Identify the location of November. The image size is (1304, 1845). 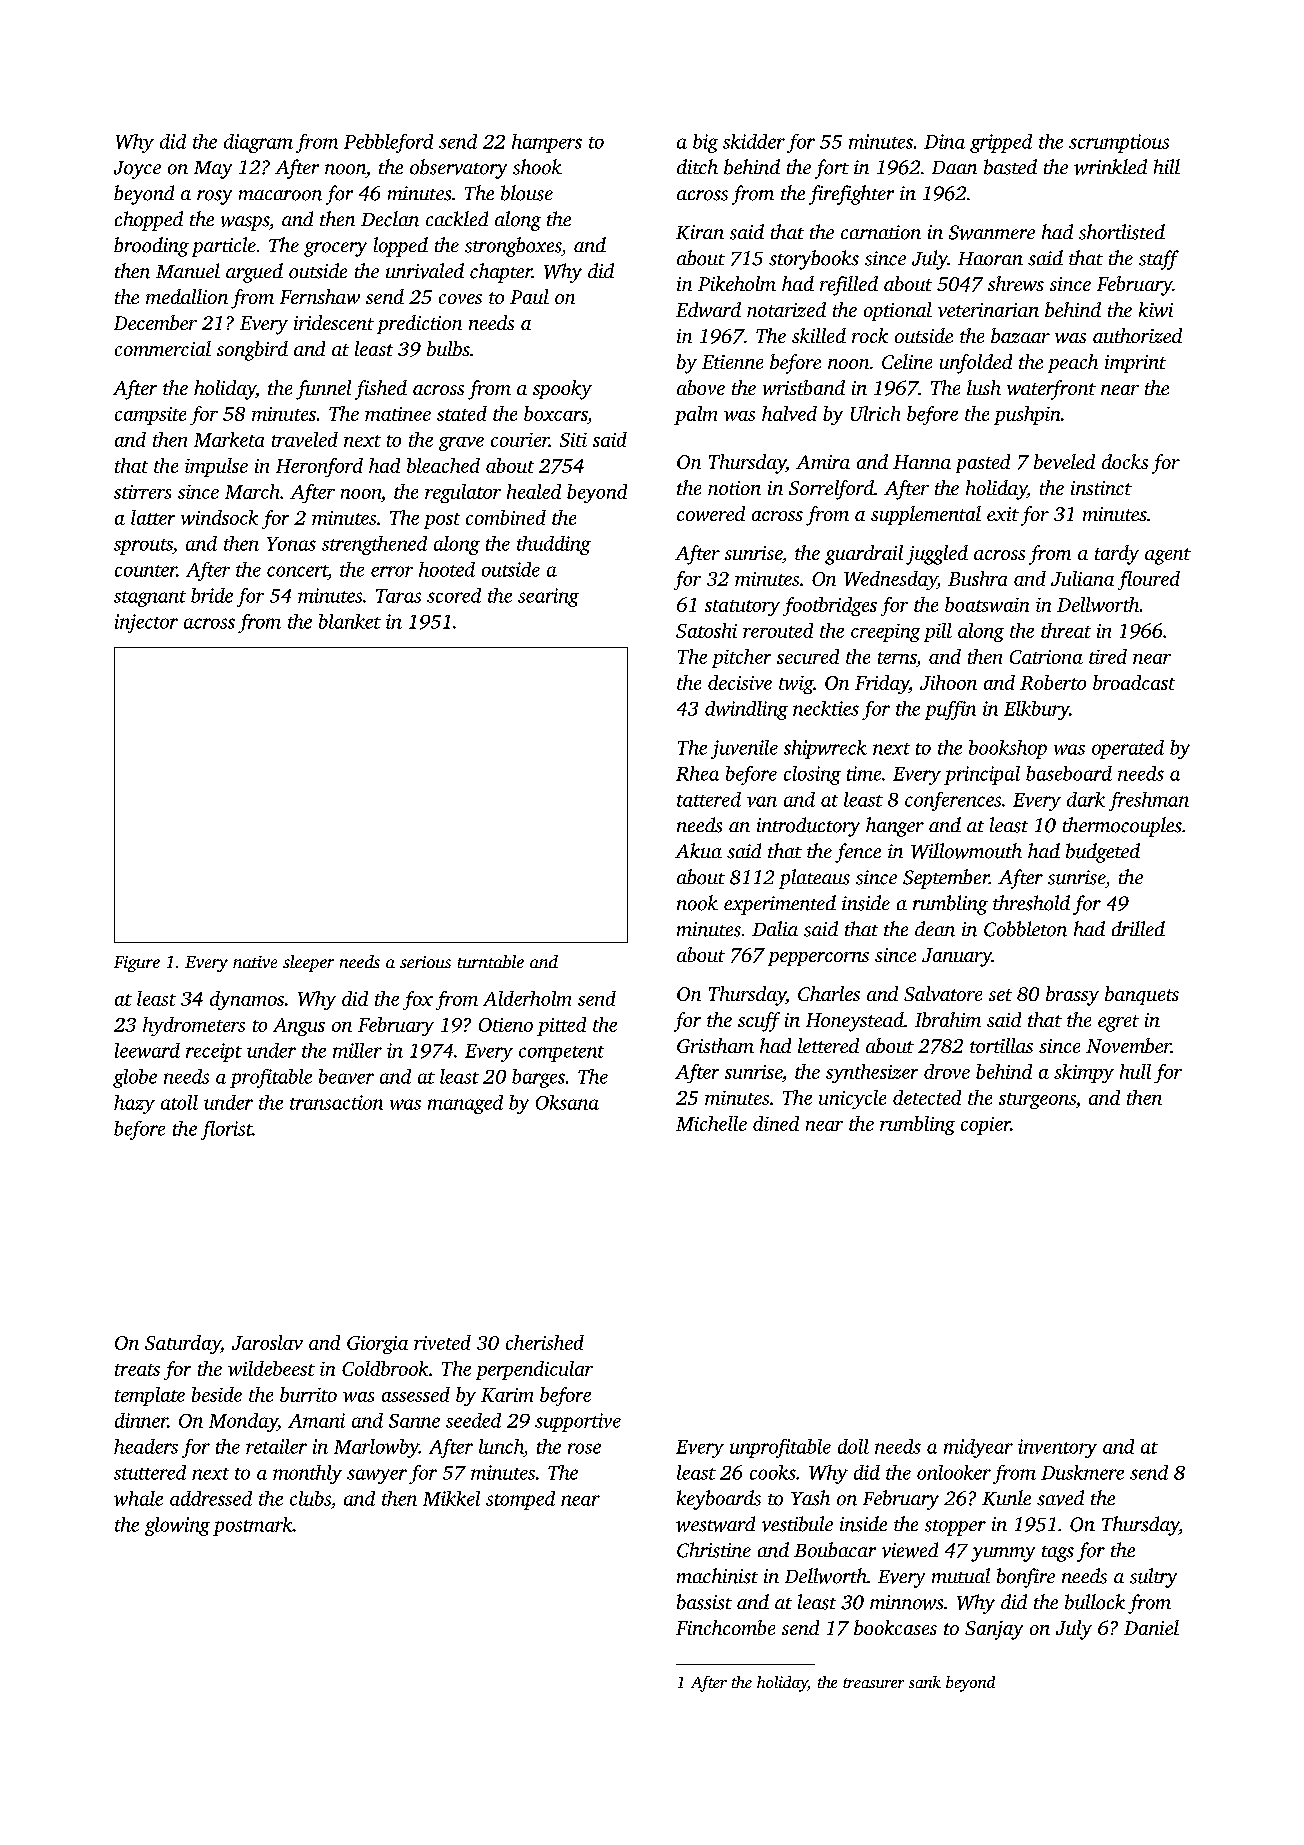
(1128, 1045).
